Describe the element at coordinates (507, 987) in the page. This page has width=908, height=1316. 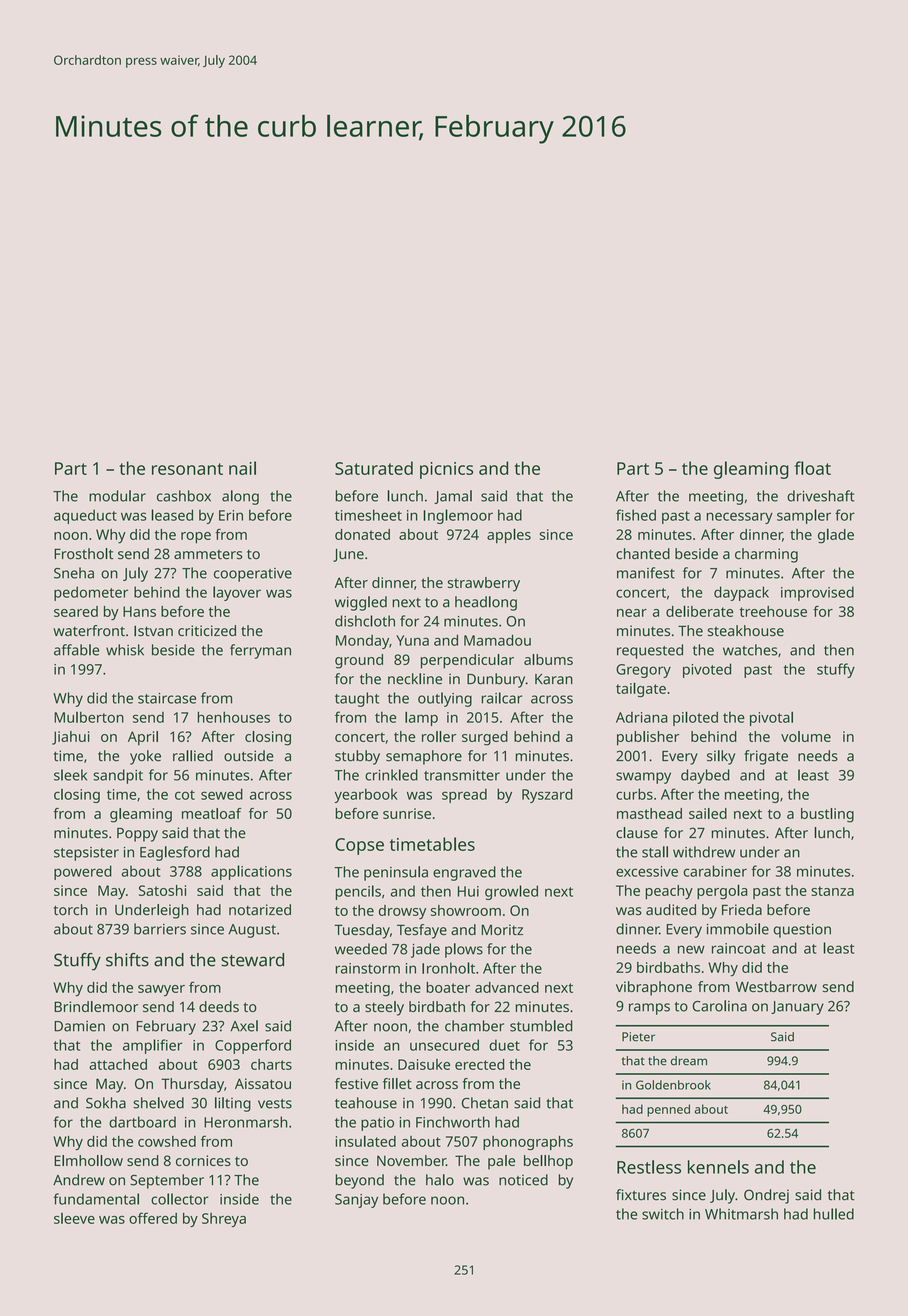
I see `advanced` at that location.
